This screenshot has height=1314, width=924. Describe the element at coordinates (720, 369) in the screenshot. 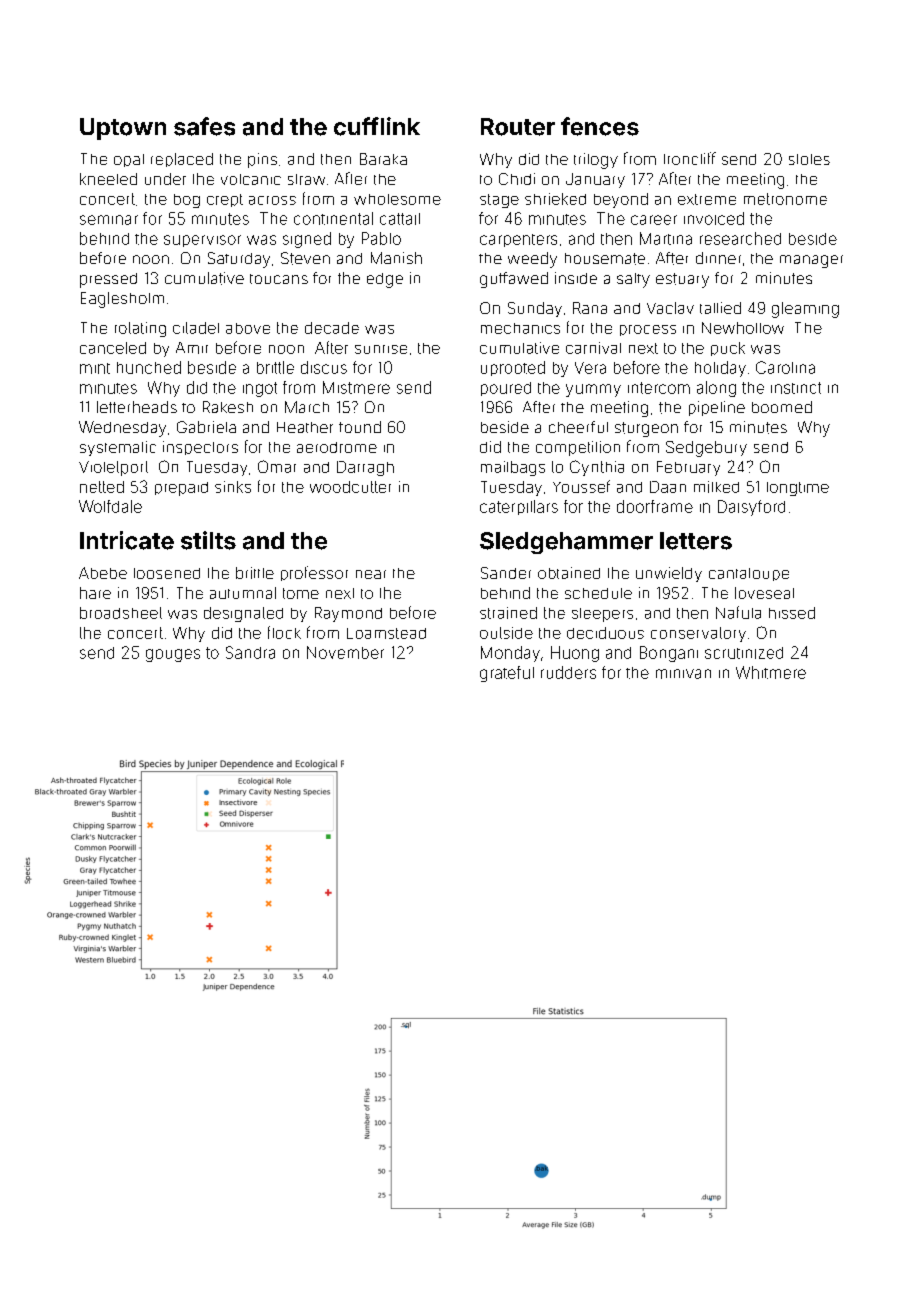

I see `holiday` at that location.
